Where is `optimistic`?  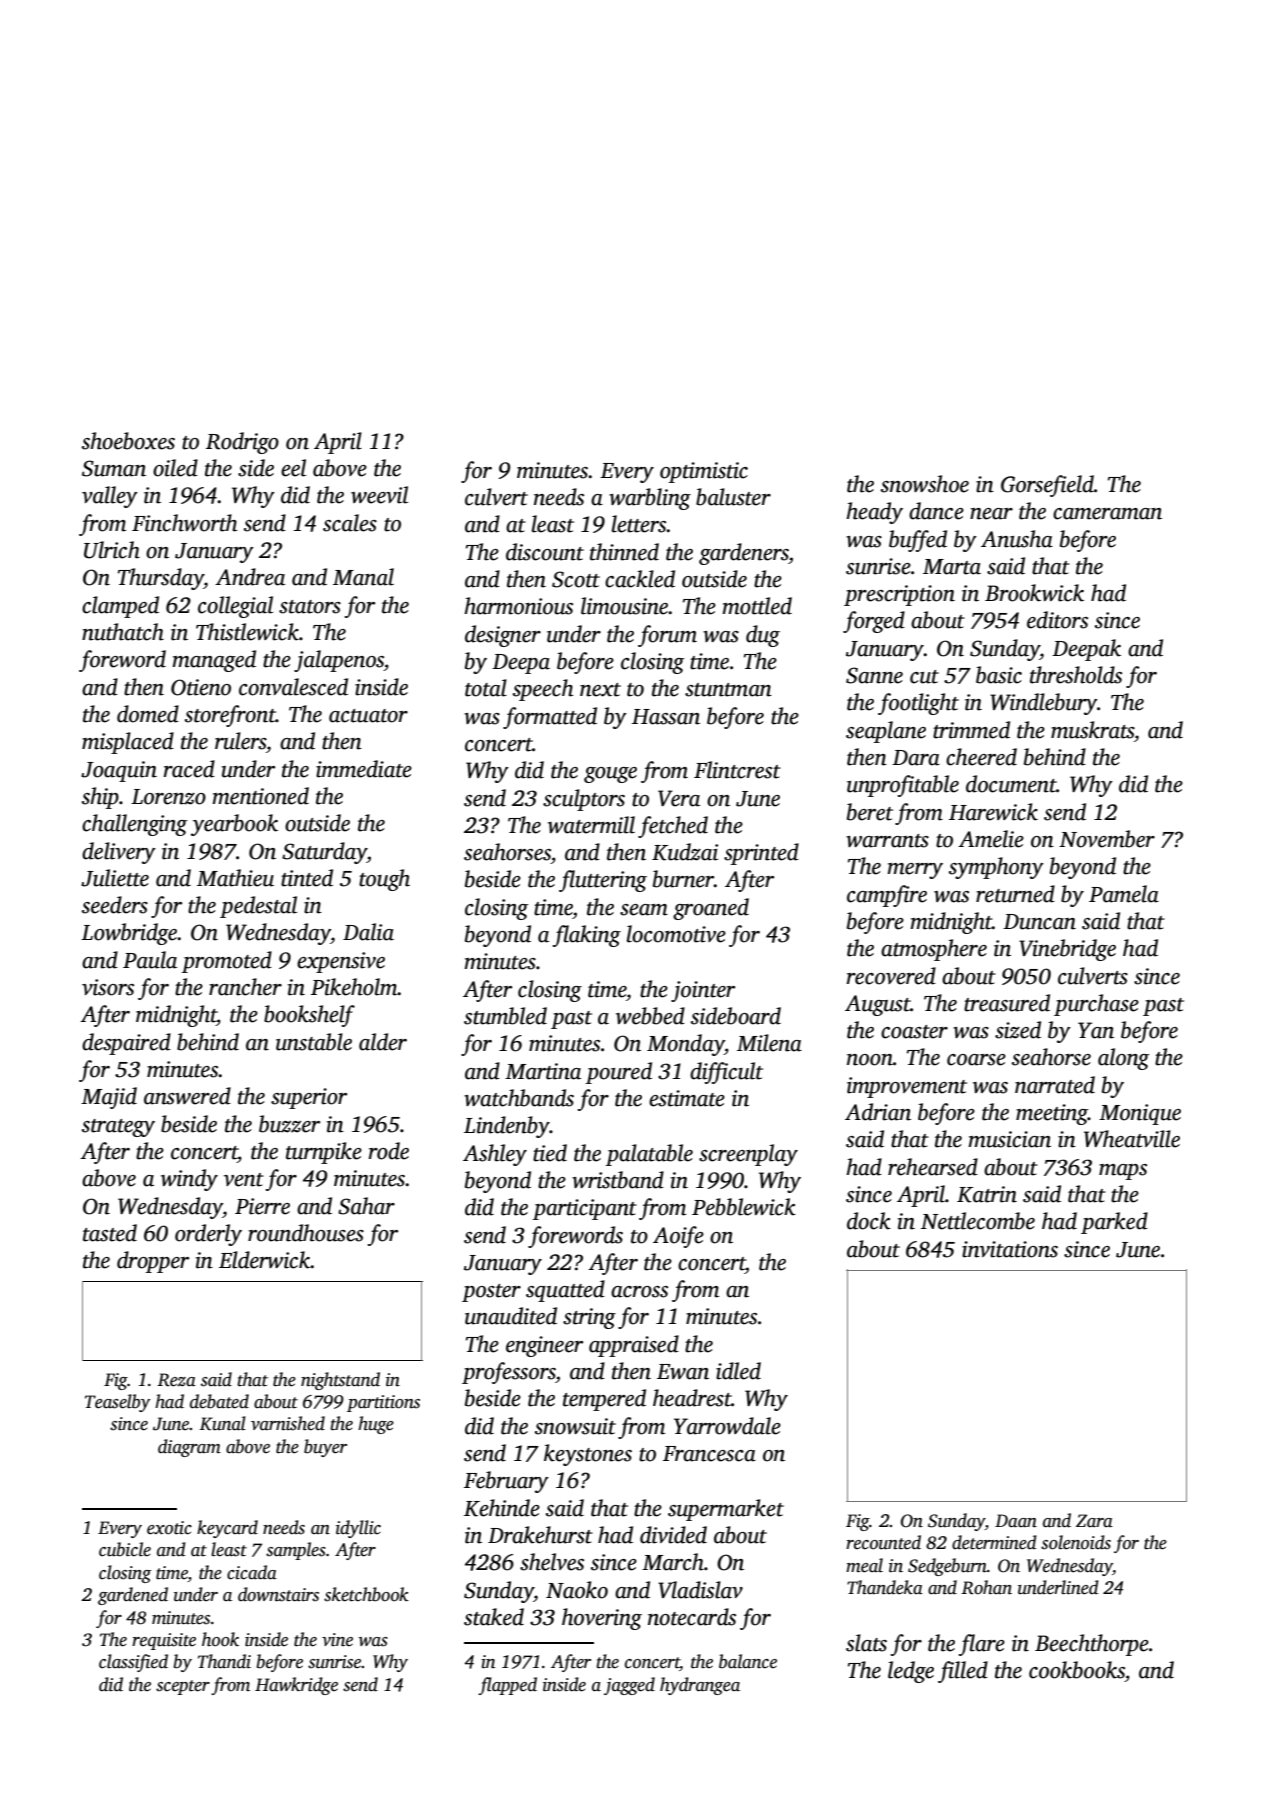 optimistic is located at coordinates (704, 472).
